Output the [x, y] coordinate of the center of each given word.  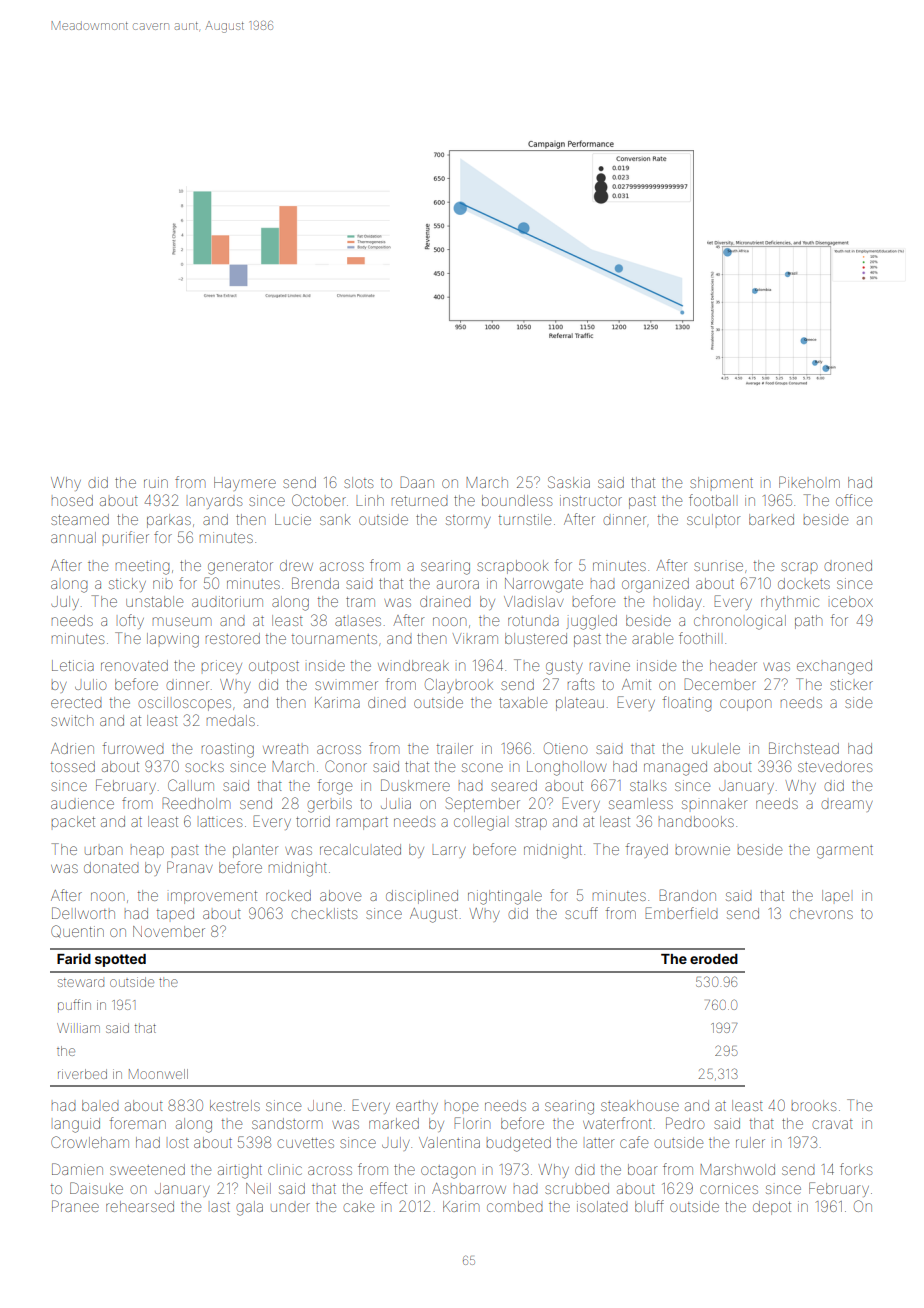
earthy [417, 1107]
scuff [581, 913]
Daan [417, 482]
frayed [647, 850]
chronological [740, 622]
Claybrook [459, 685]
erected [76, 703]
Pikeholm [809, 482]
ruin [156, 482]
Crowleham [90, 1142]
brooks [814, 1105]
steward [81, 982]
